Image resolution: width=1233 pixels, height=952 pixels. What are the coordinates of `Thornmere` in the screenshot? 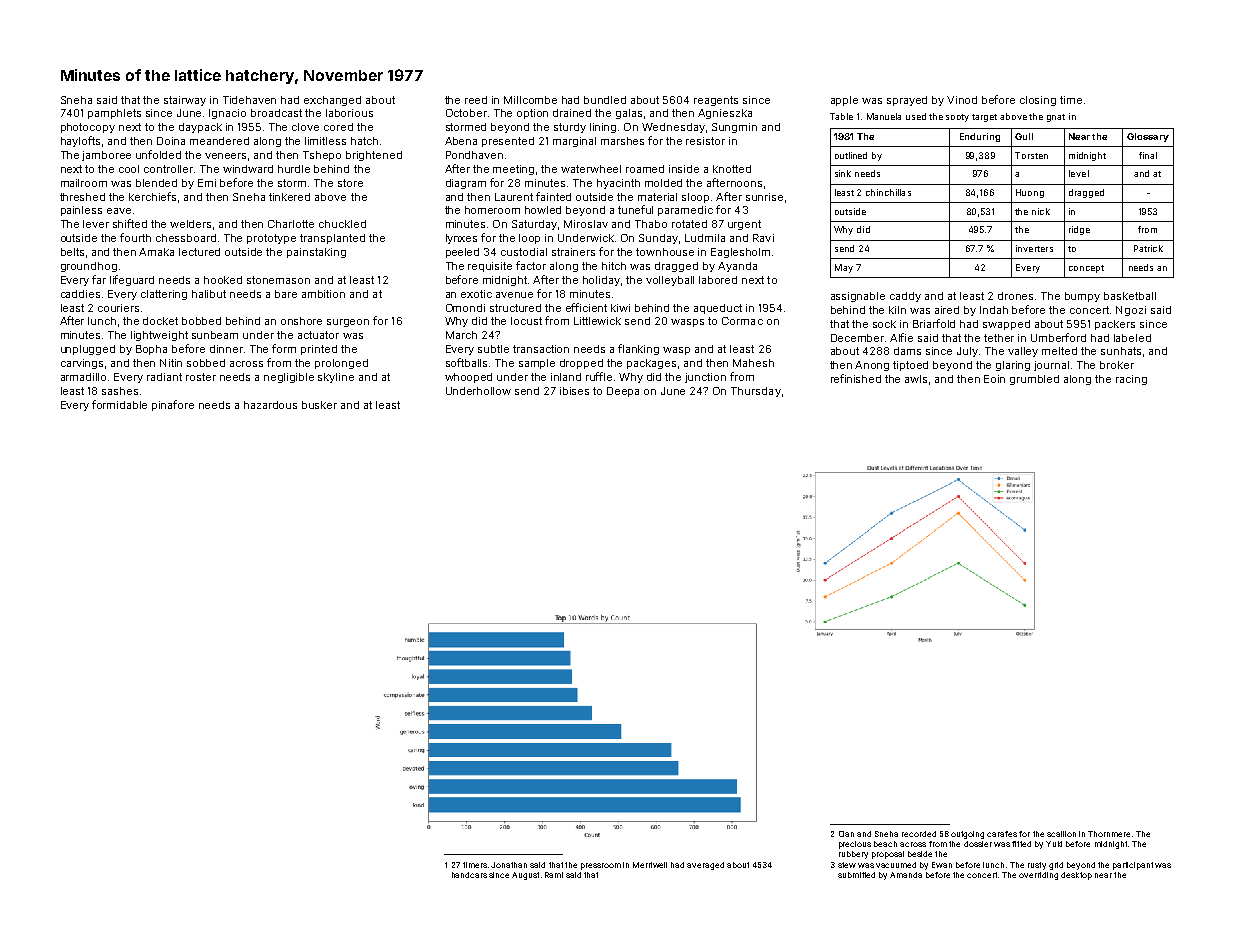 It's located at (1109, 834).
